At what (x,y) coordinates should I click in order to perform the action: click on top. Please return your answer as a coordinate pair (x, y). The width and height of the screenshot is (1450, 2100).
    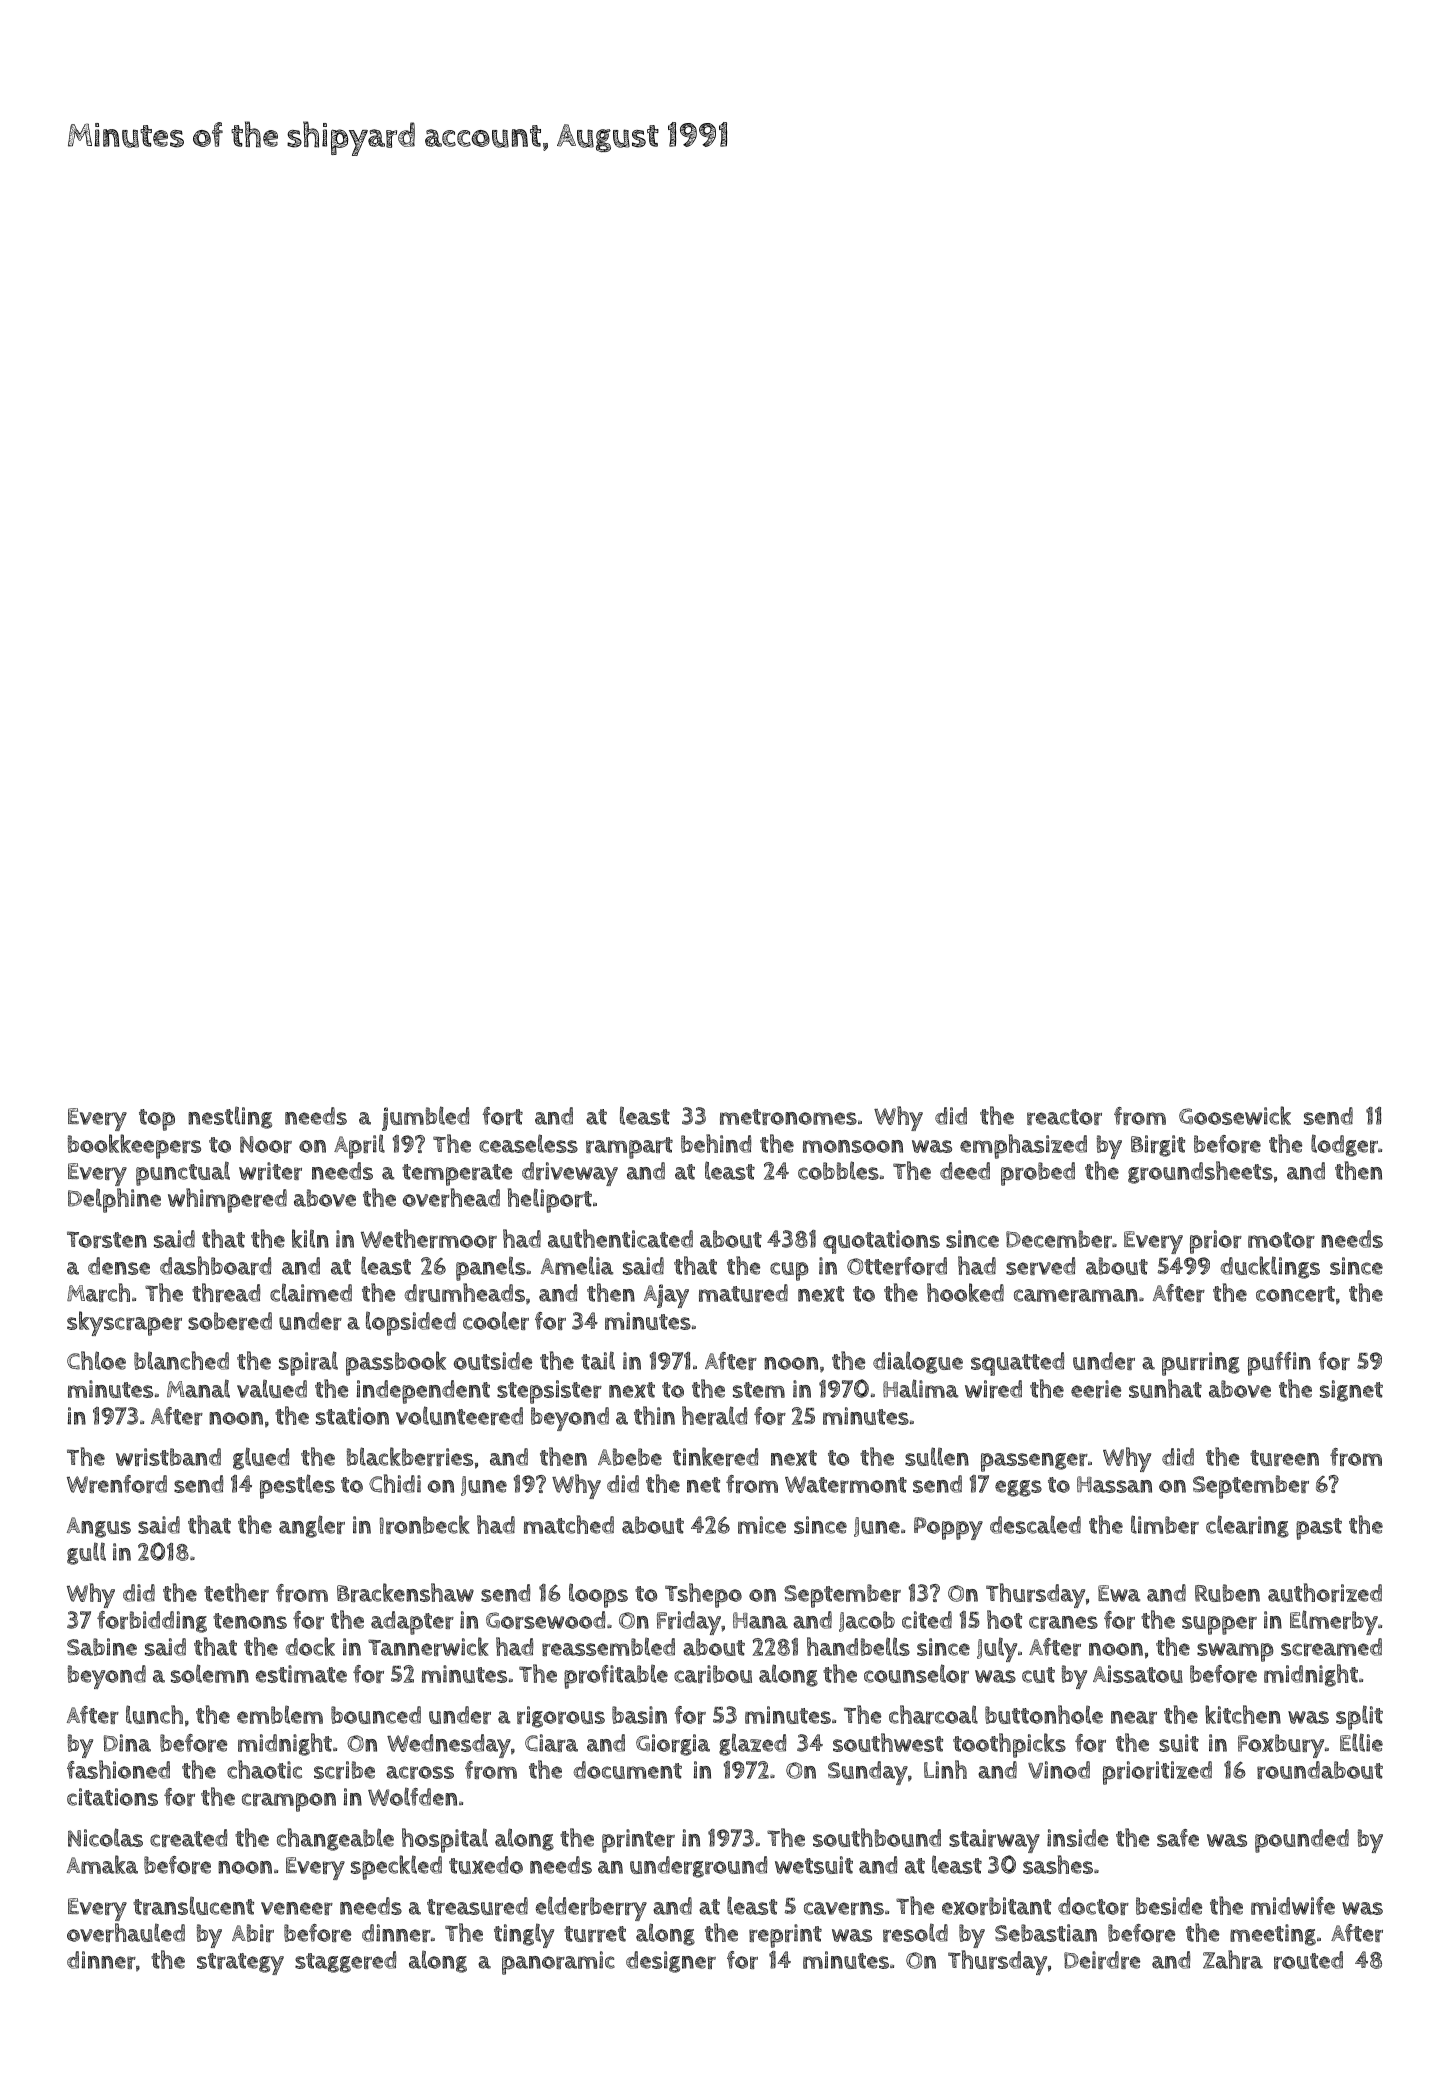
    Looking at the image, I should click on (157, 1120).
